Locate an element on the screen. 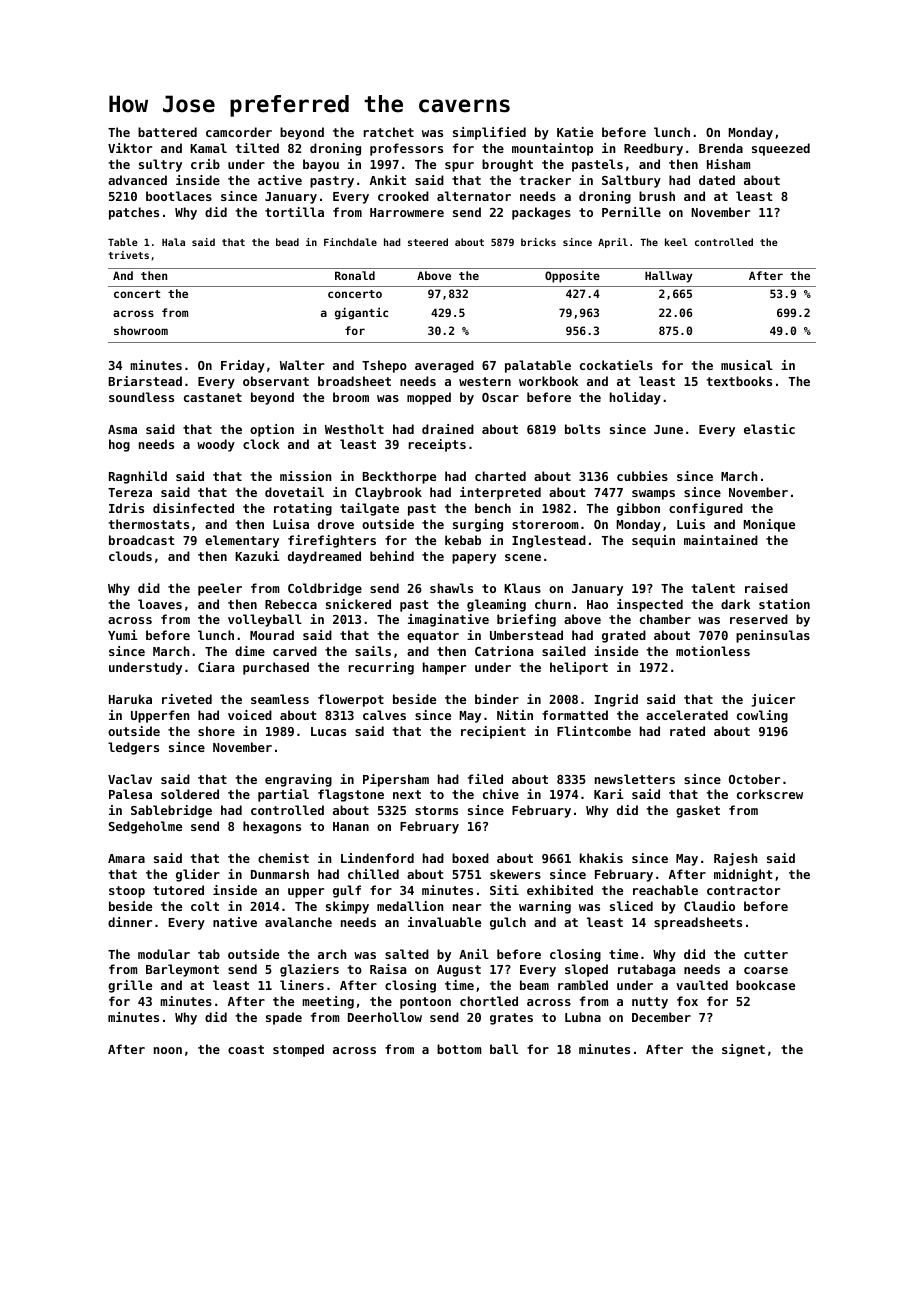 The width and height of the screenshot is (924, 1308). Reedbury is located at coordinates (653, 149).
